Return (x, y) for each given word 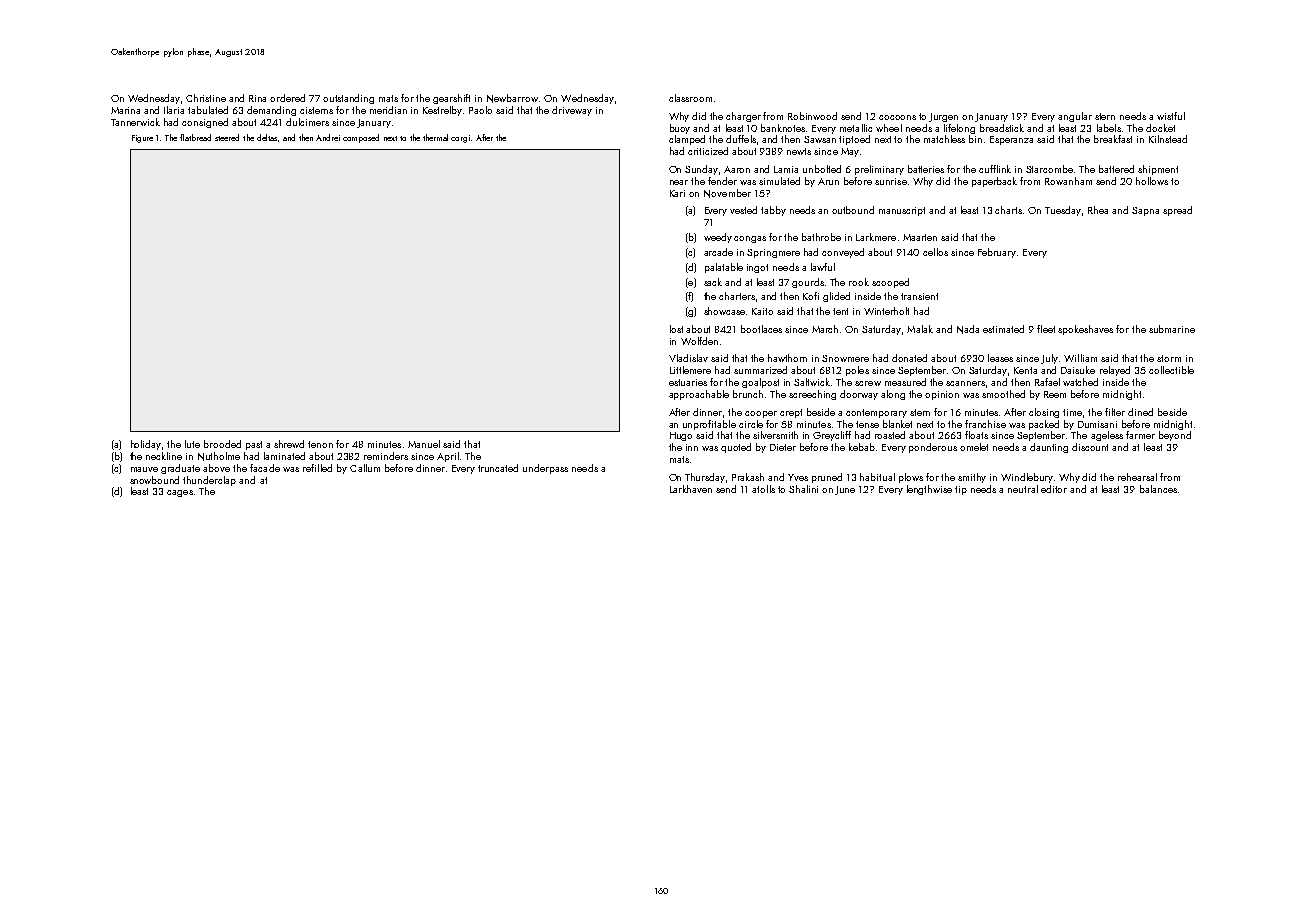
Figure (142, 139)
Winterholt (886, 311)
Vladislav (688, 358)
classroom (690, 98)
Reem (1055, 394)
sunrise (891, 181)
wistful (1171, 116)
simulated (779, 181)
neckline (164, 456)
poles (857, 371)
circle (751, 424)
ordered (287, 98)
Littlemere (690, 370)
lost (676, 329)
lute (192, 444)
